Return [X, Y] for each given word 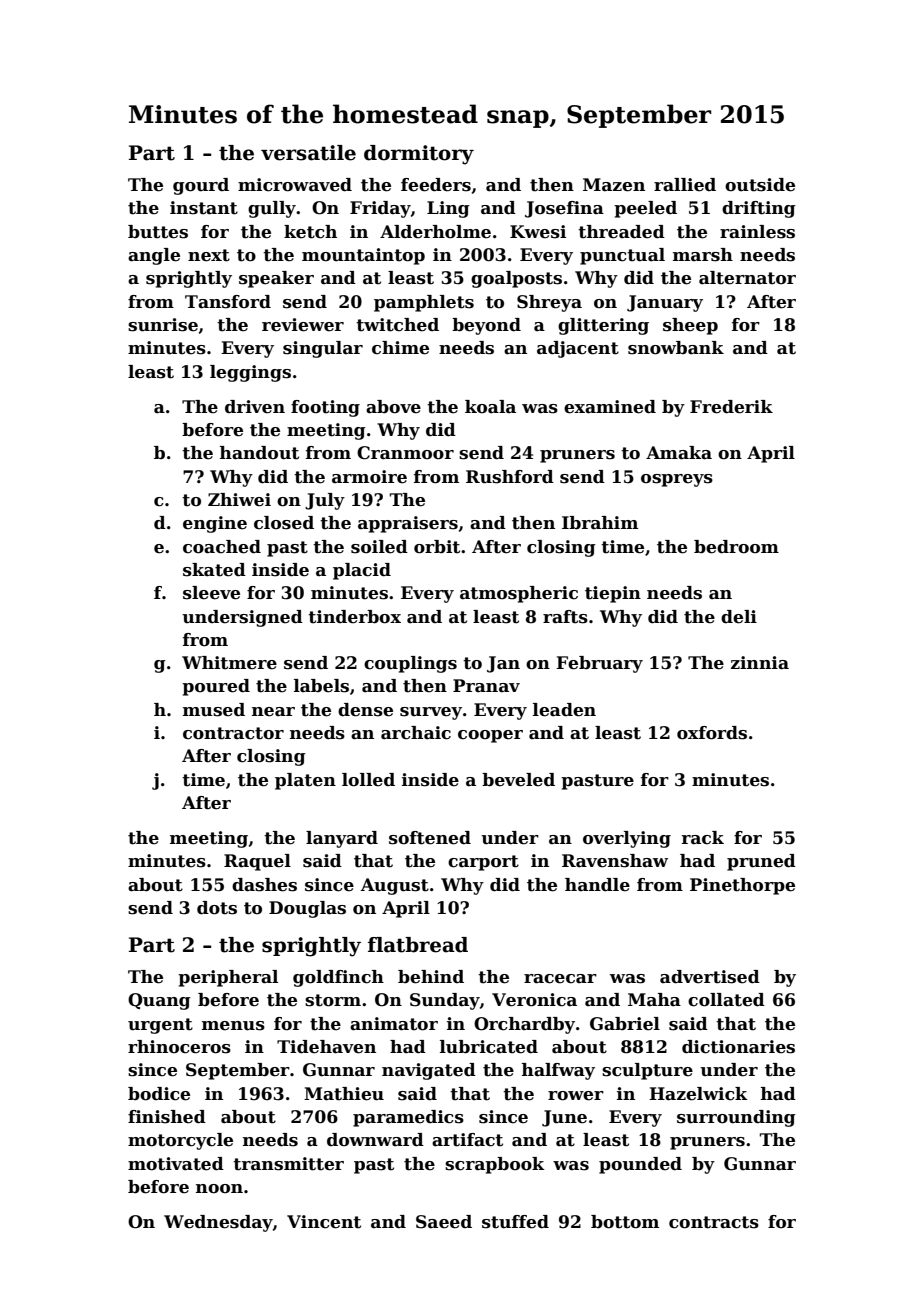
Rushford [510, 477]
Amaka [679, 453]
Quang [159, 1001]
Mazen [614, 185]
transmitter [288, 1164]
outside [760, 185]
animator [394, 1024]
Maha [654, 1000]
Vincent [324, 1222]
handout [259, 453]
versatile [308, 153]
